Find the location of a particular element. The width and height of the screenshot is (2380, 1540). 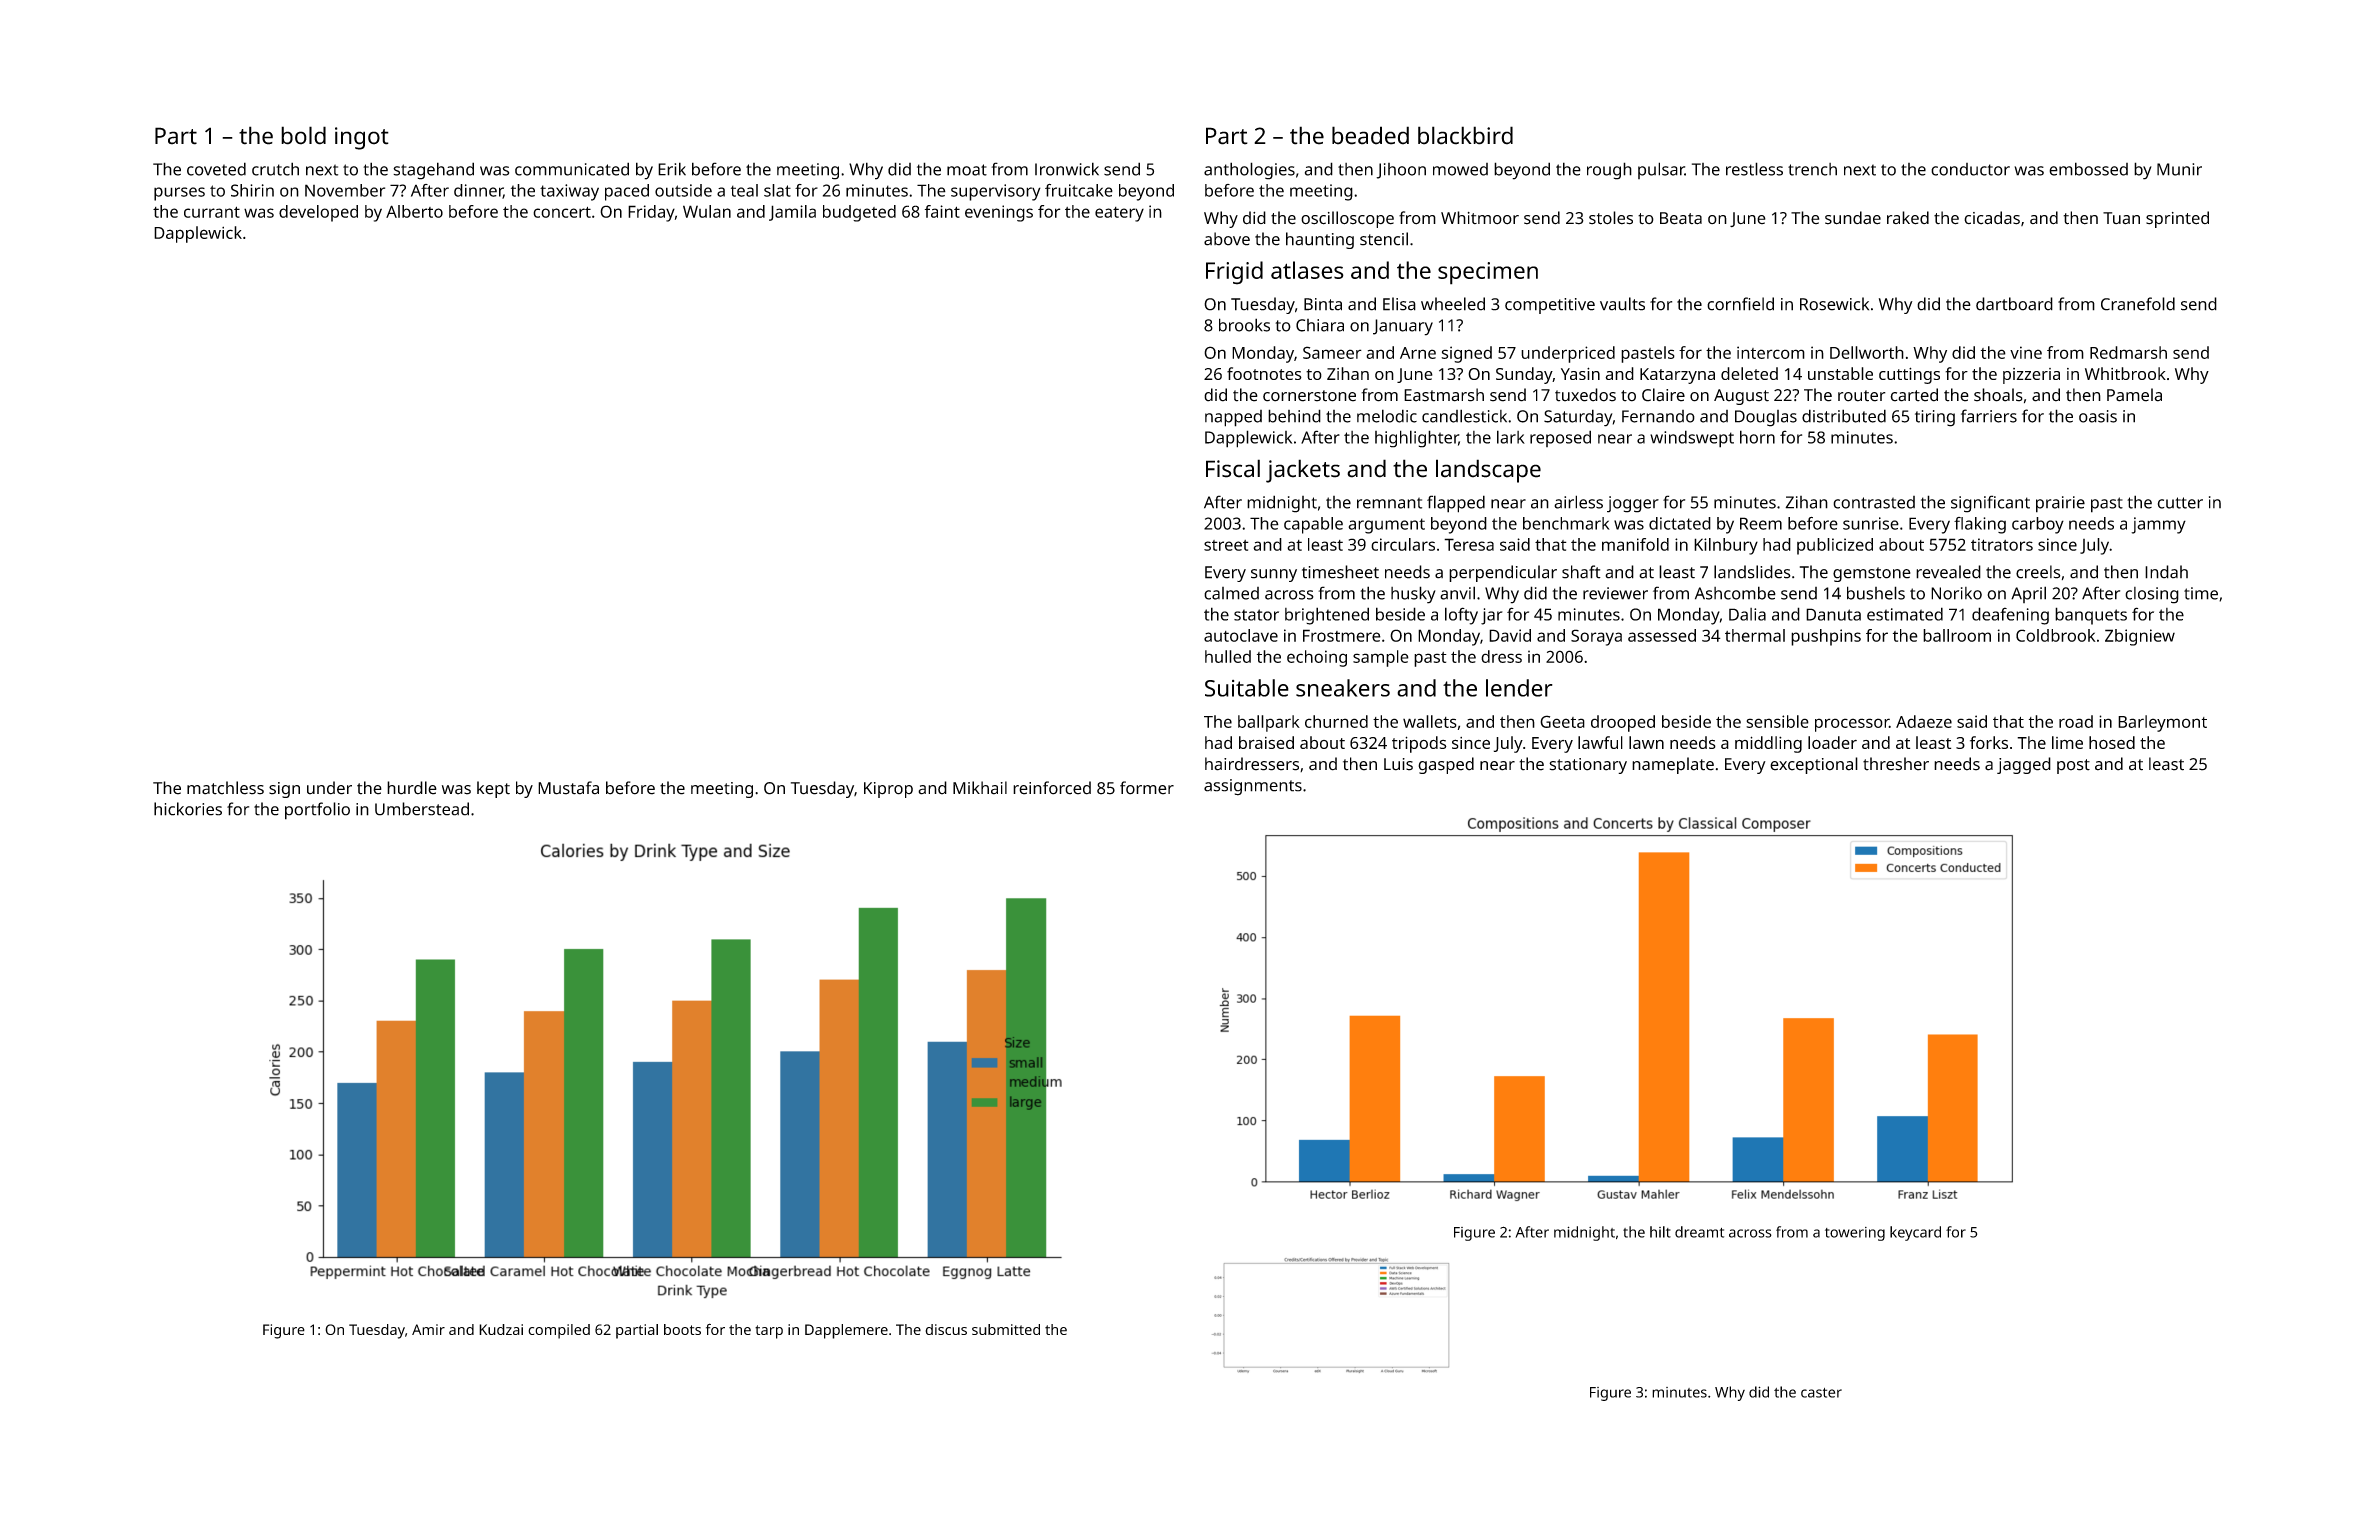

trench is located at coordinates (1812, 169).
